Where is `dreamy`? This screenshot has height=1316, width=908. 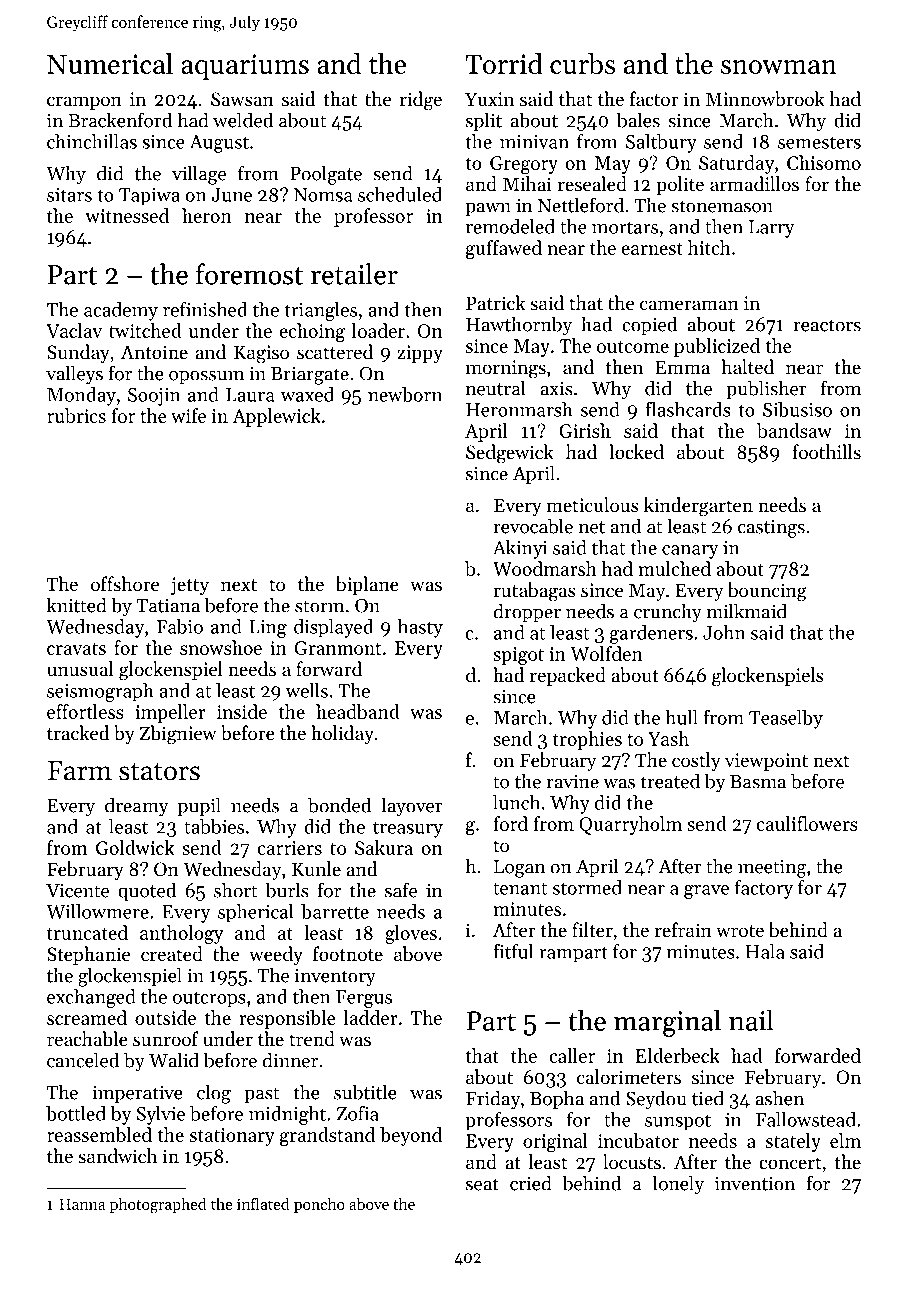
dreamy is located at coordinates (137, 807).
